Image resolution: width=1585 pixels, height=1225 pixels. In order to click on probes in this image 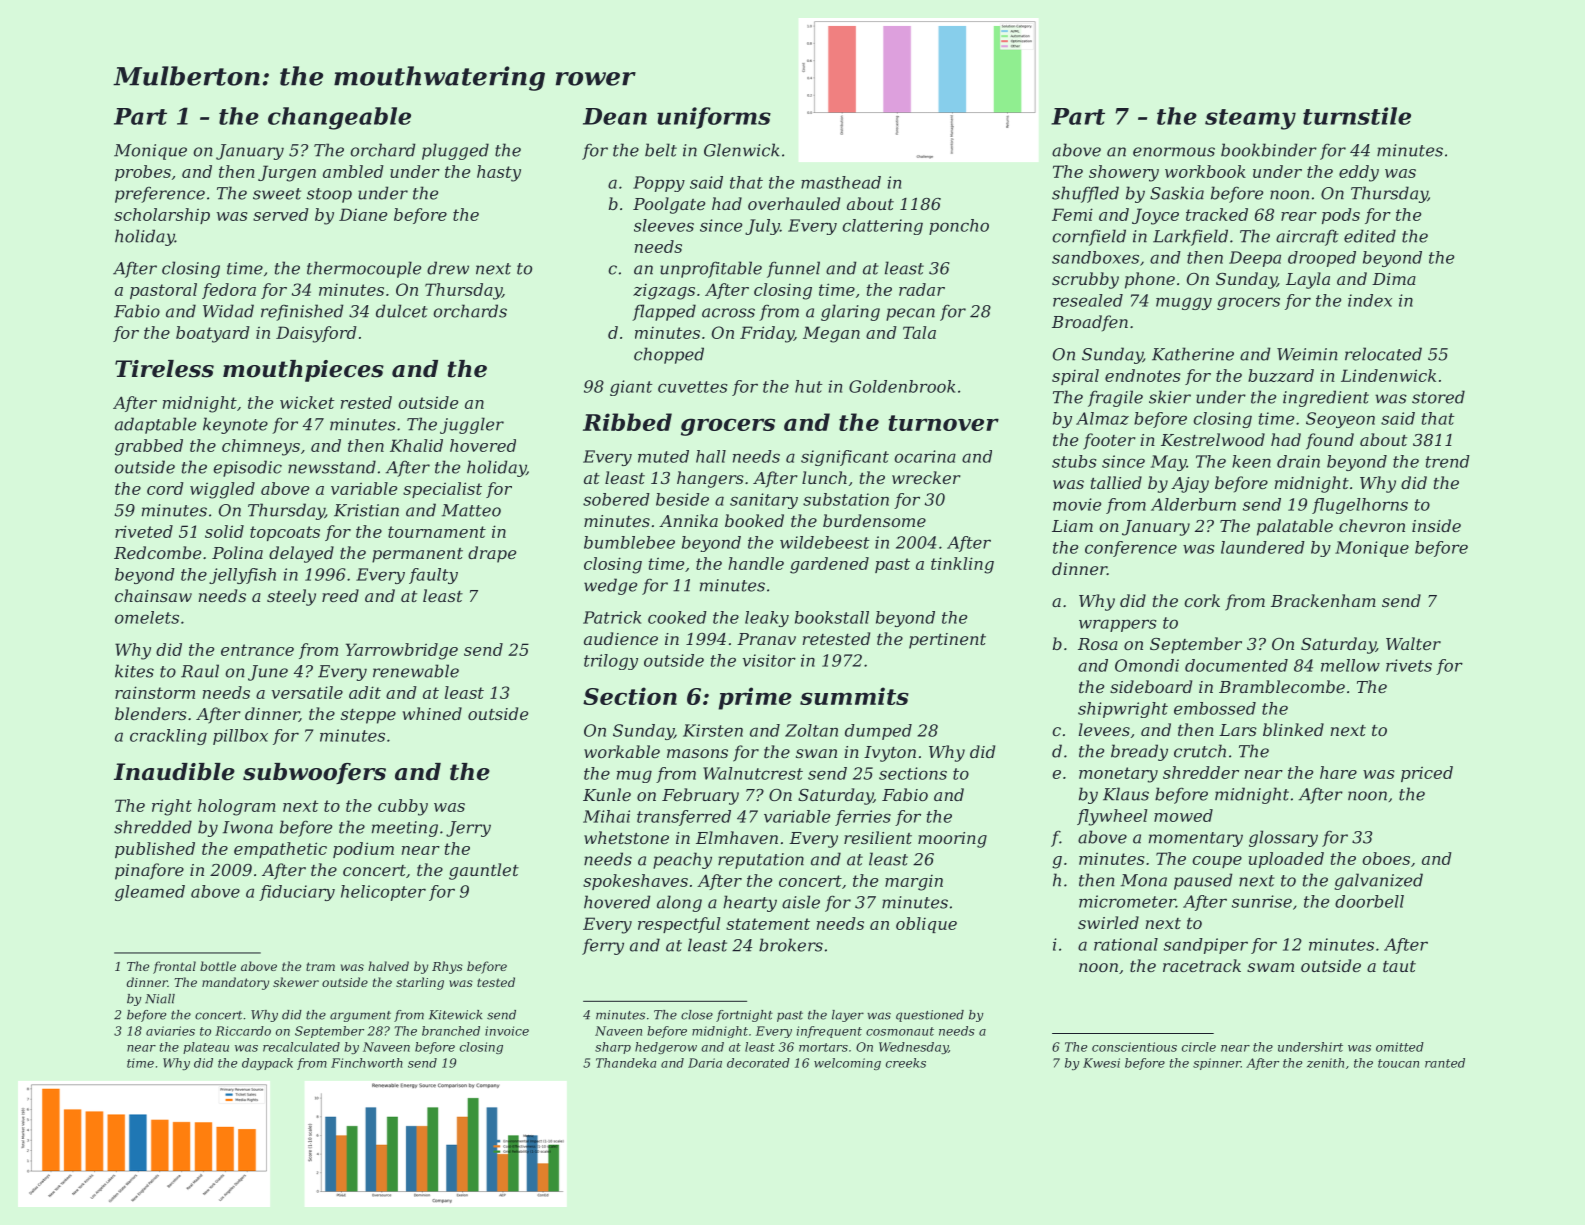, I will do `click(143, 173)`.
